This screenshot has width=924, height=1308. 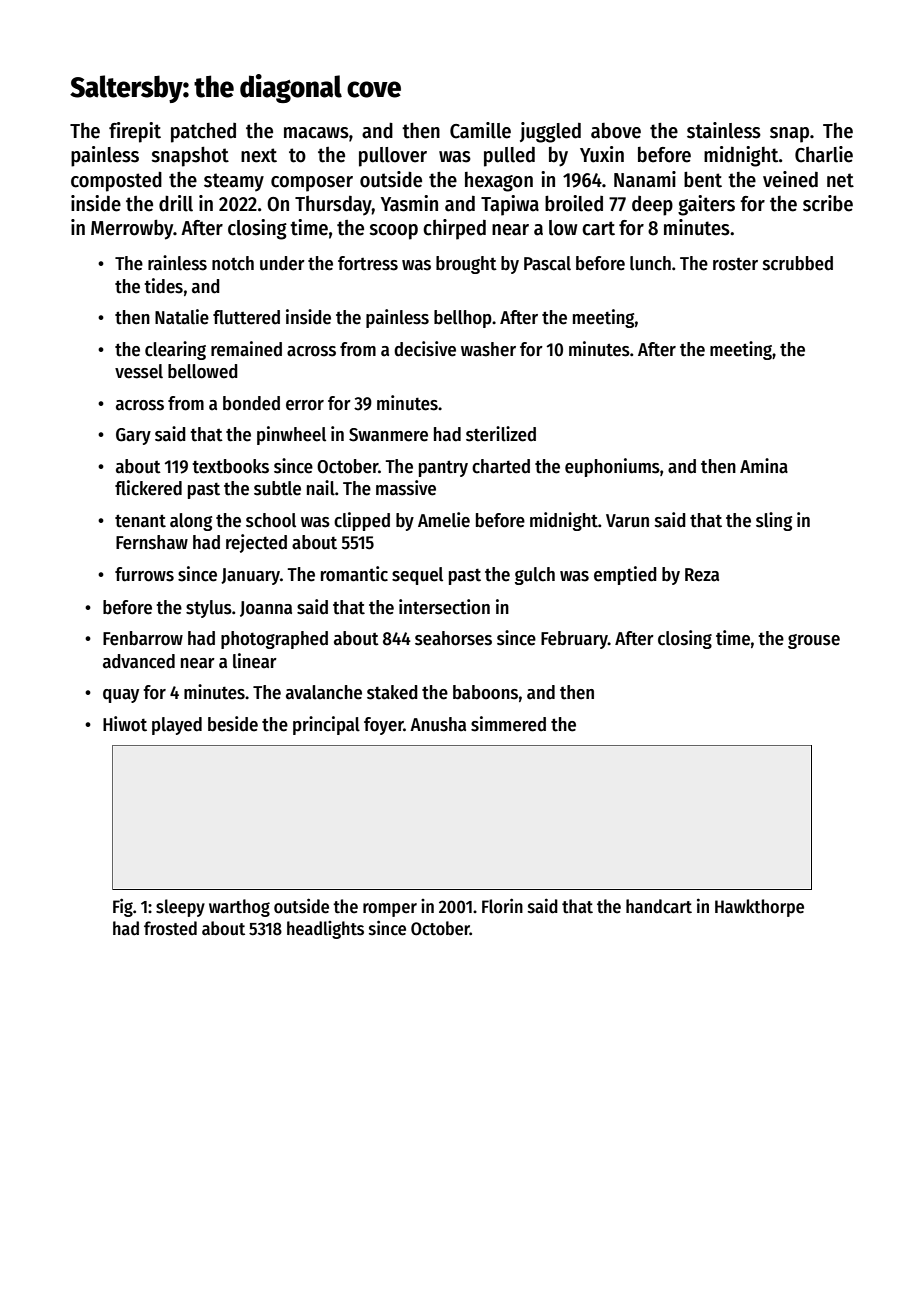 I want to click on Fig, so click(x=123, y=907).
